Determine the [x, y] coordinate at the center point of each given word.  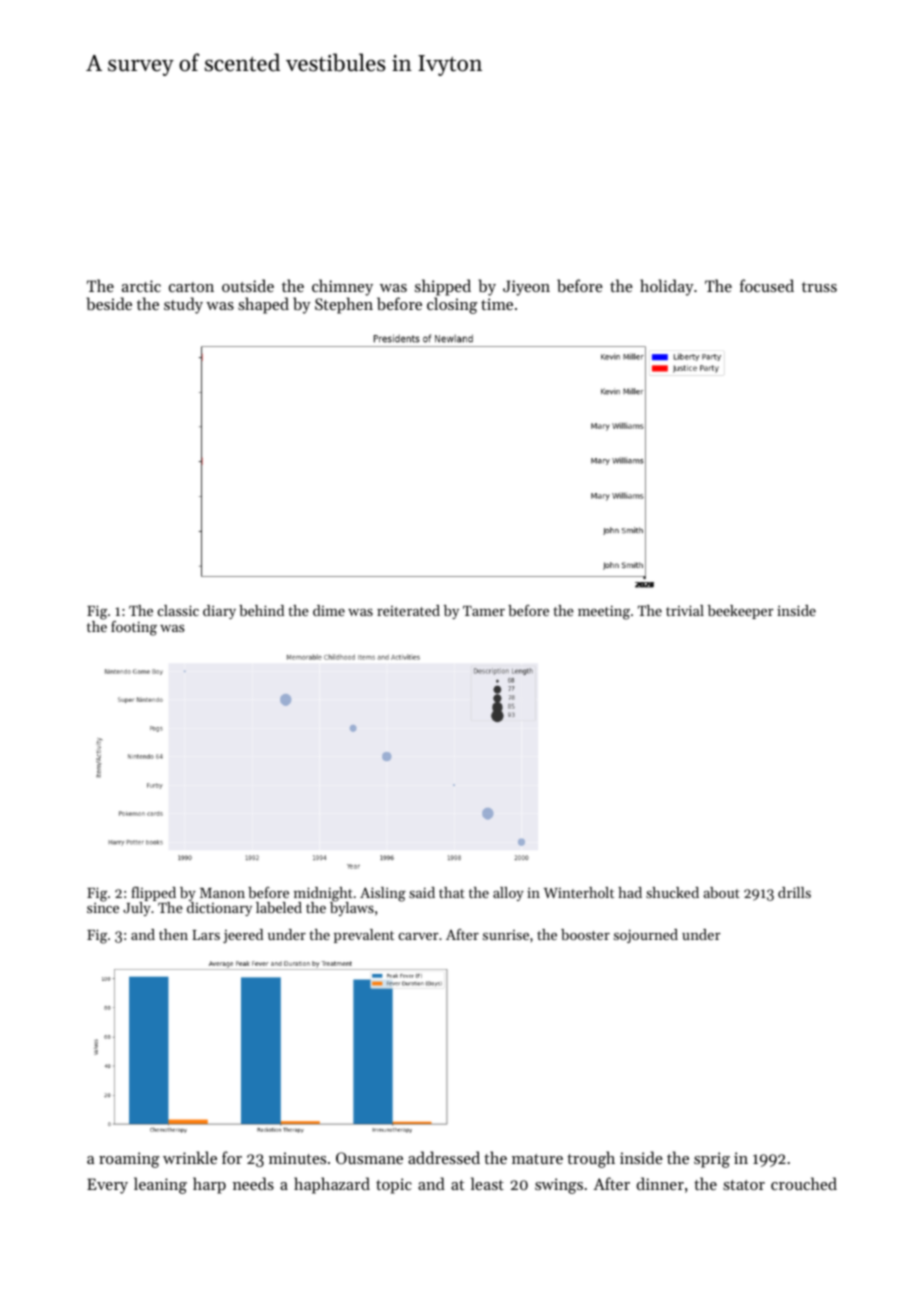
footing [134, 628]
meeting [604, 612]
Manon [222, 893]
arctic [141, 286]
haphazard [332, 1185]
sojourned [646, 936]
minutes [297, 1158]
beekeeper [741, 612]
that [452, 892]
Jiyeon [526, 288]
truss [819, 287]
